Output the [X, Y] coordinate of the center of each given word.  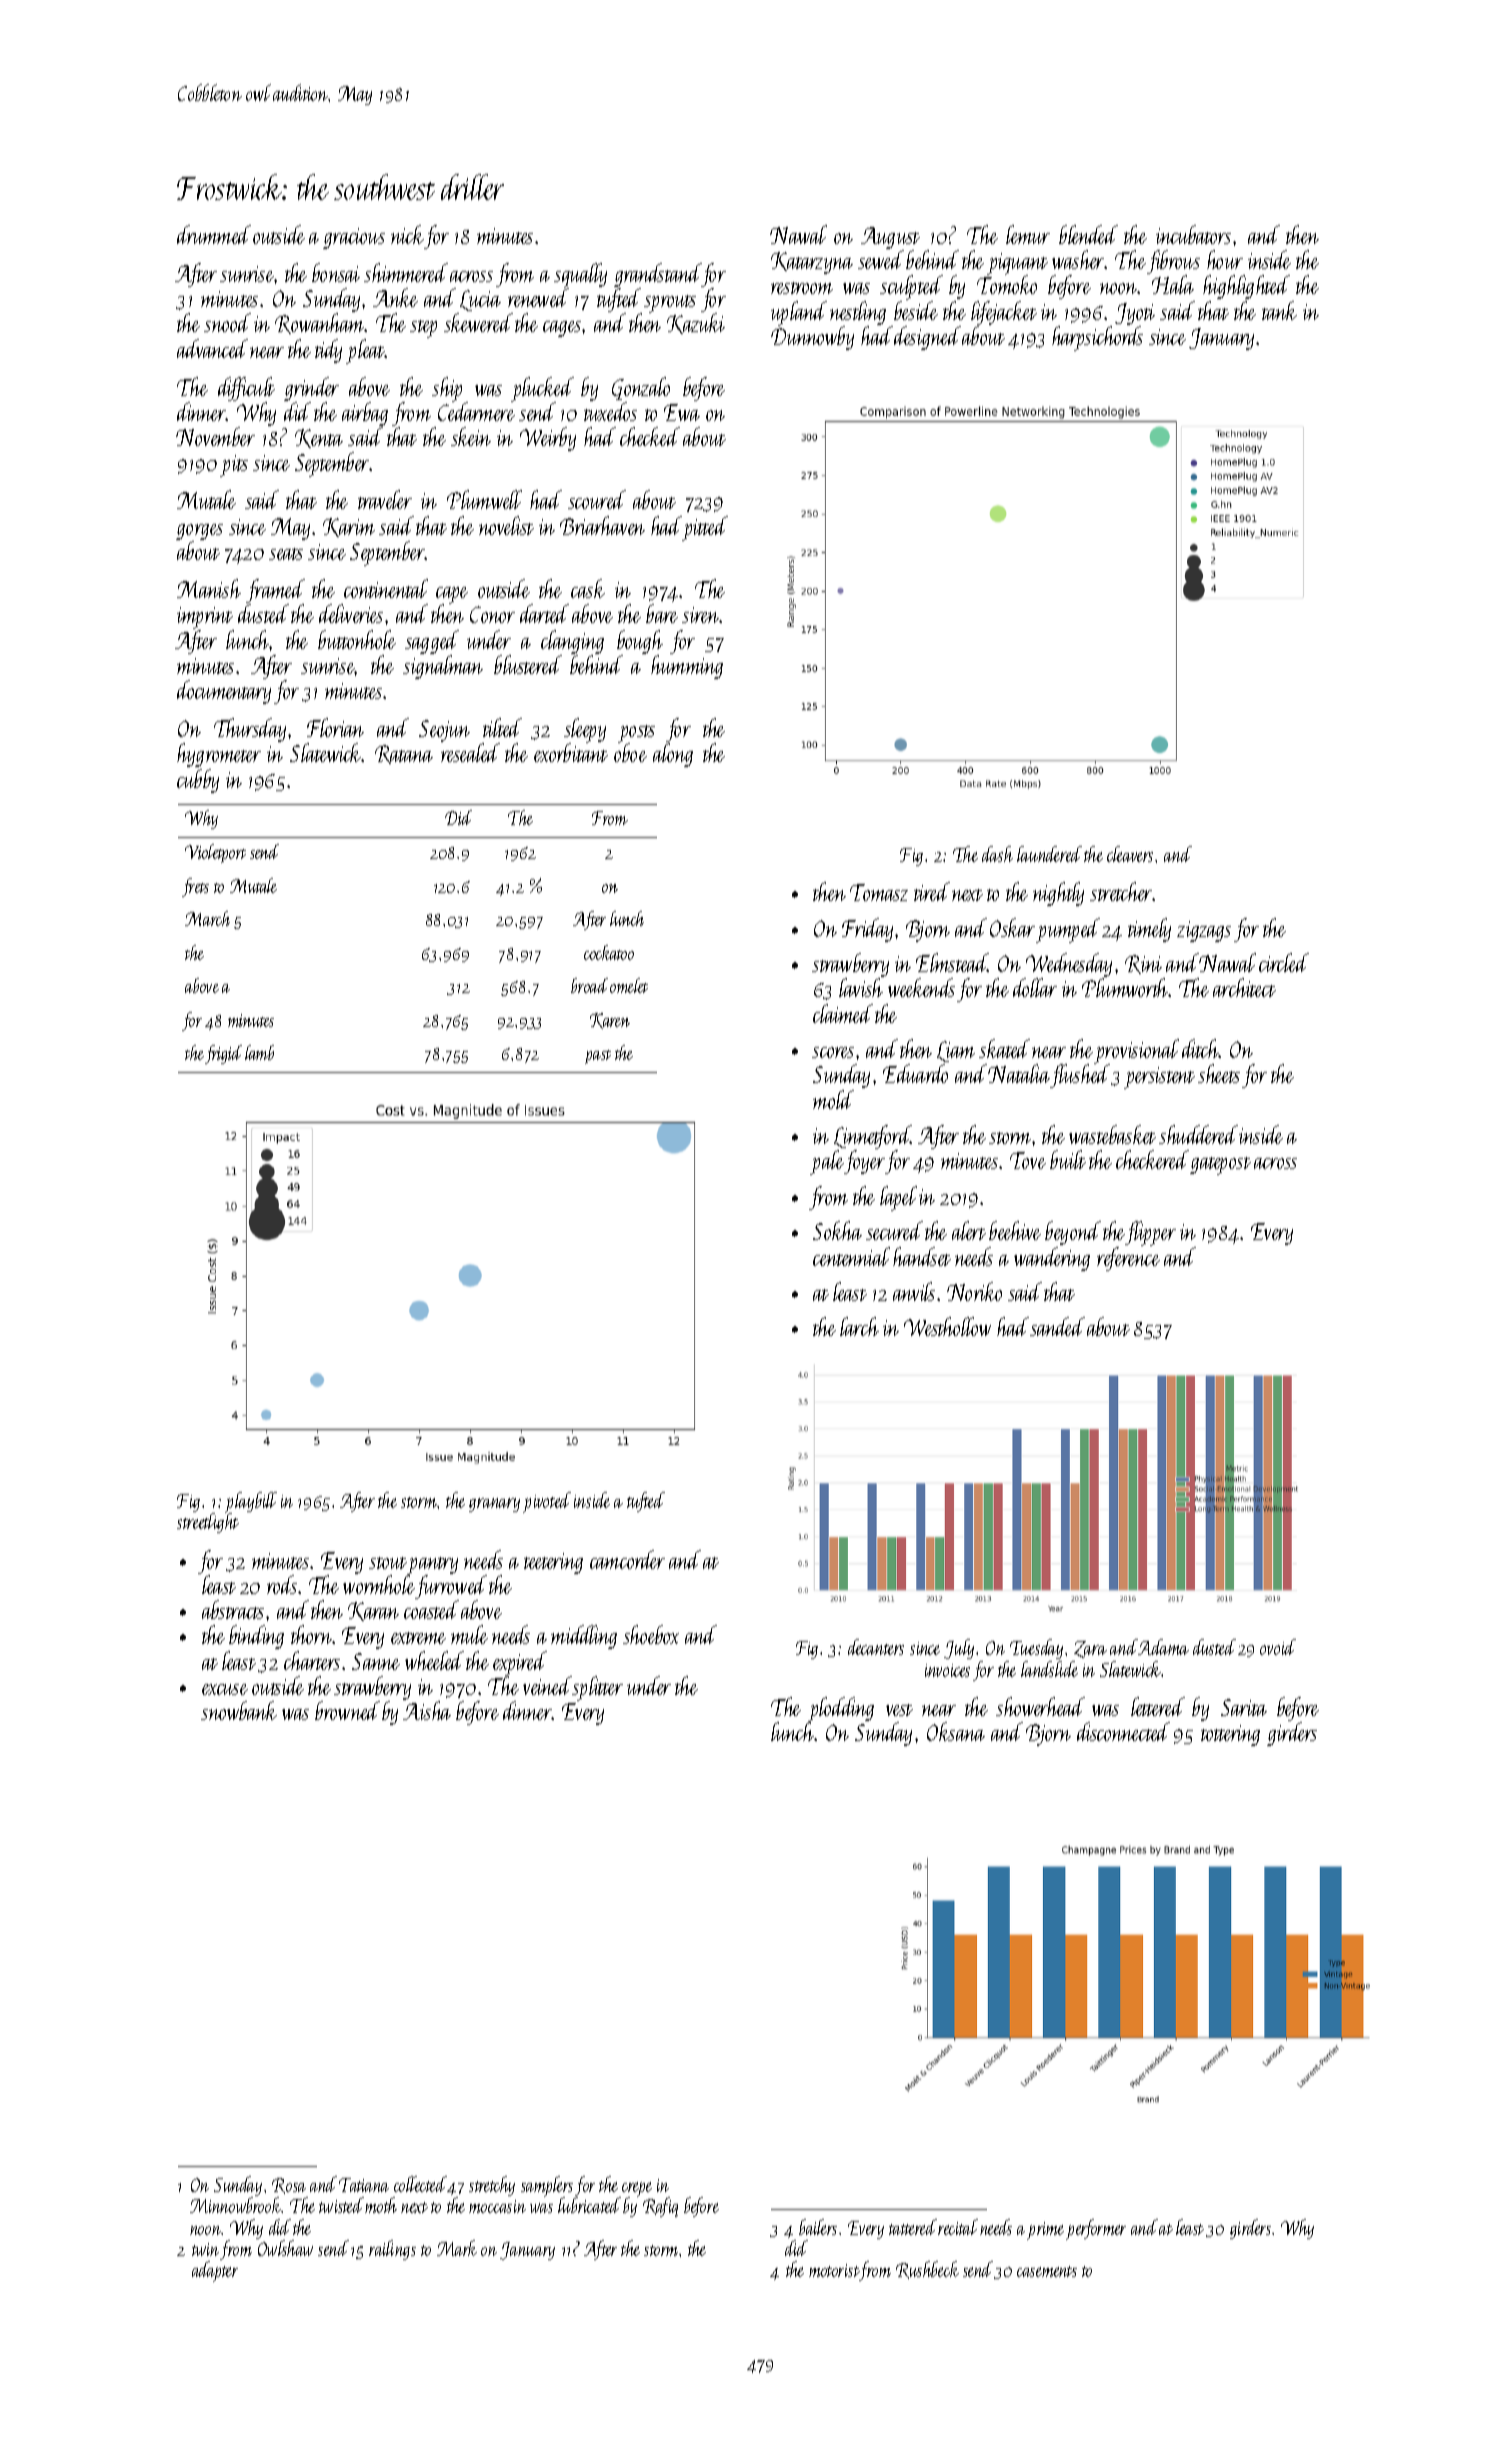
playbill [251, 1502]
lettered [1158, 1706]
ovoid [1278, 1647]
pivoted [547, 1502]
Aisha [427, 1710]
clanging [572, 642]
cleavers [1130, 854]
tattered [913, 2227]
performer [1096, 2229]
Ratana [404, 754]
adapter [215, 2271]
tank [1279, 310]
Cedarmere [476, 411]
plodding [841, 1710]
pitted [705, 528]
